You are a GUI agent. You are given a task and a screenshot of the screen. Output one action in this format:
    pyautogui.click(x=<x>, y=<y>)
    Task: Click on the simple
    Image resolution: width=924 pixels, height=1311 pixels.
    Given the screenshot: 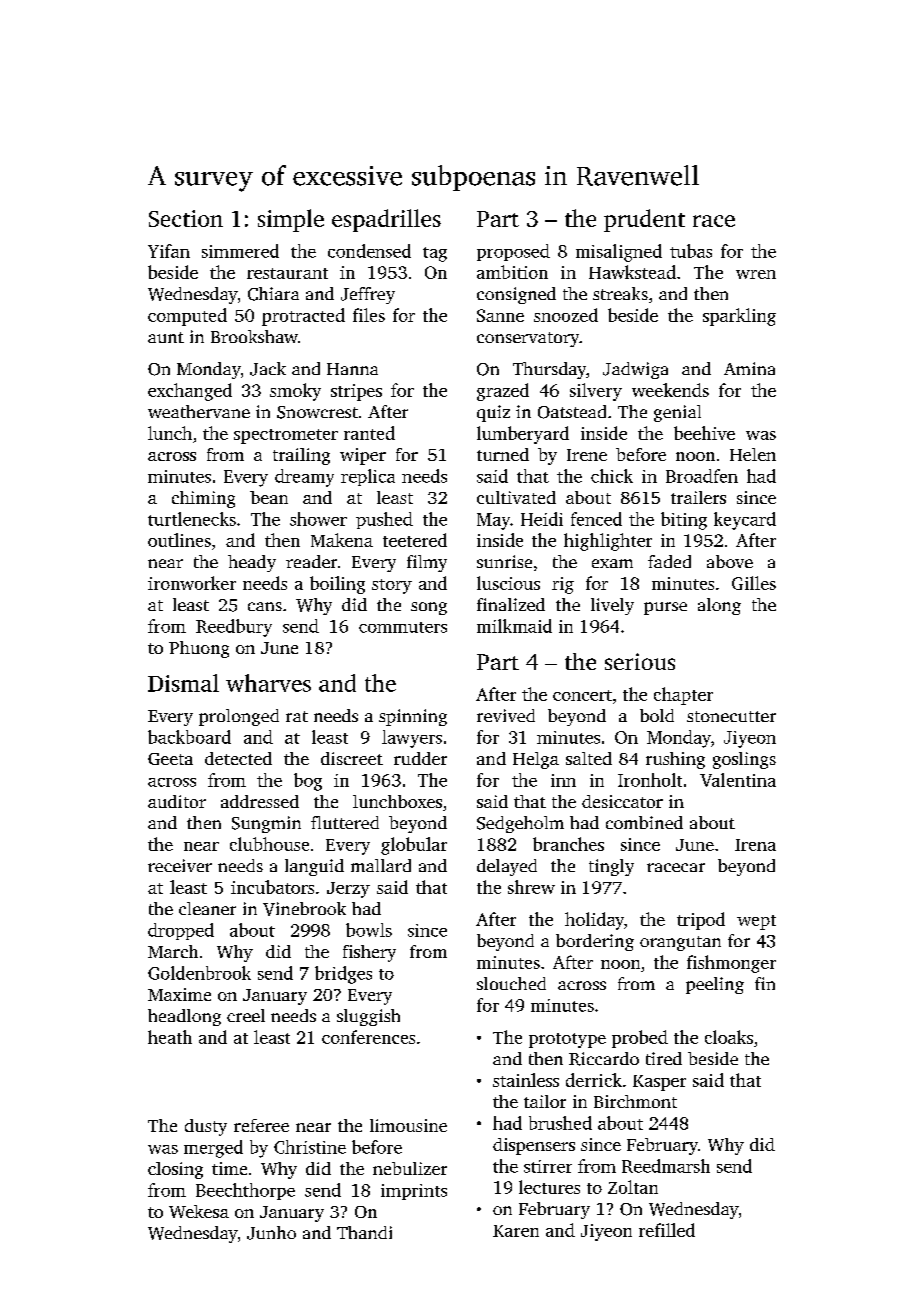 What is the action you would take?
    pyautogui.click(x=291, y=220)
